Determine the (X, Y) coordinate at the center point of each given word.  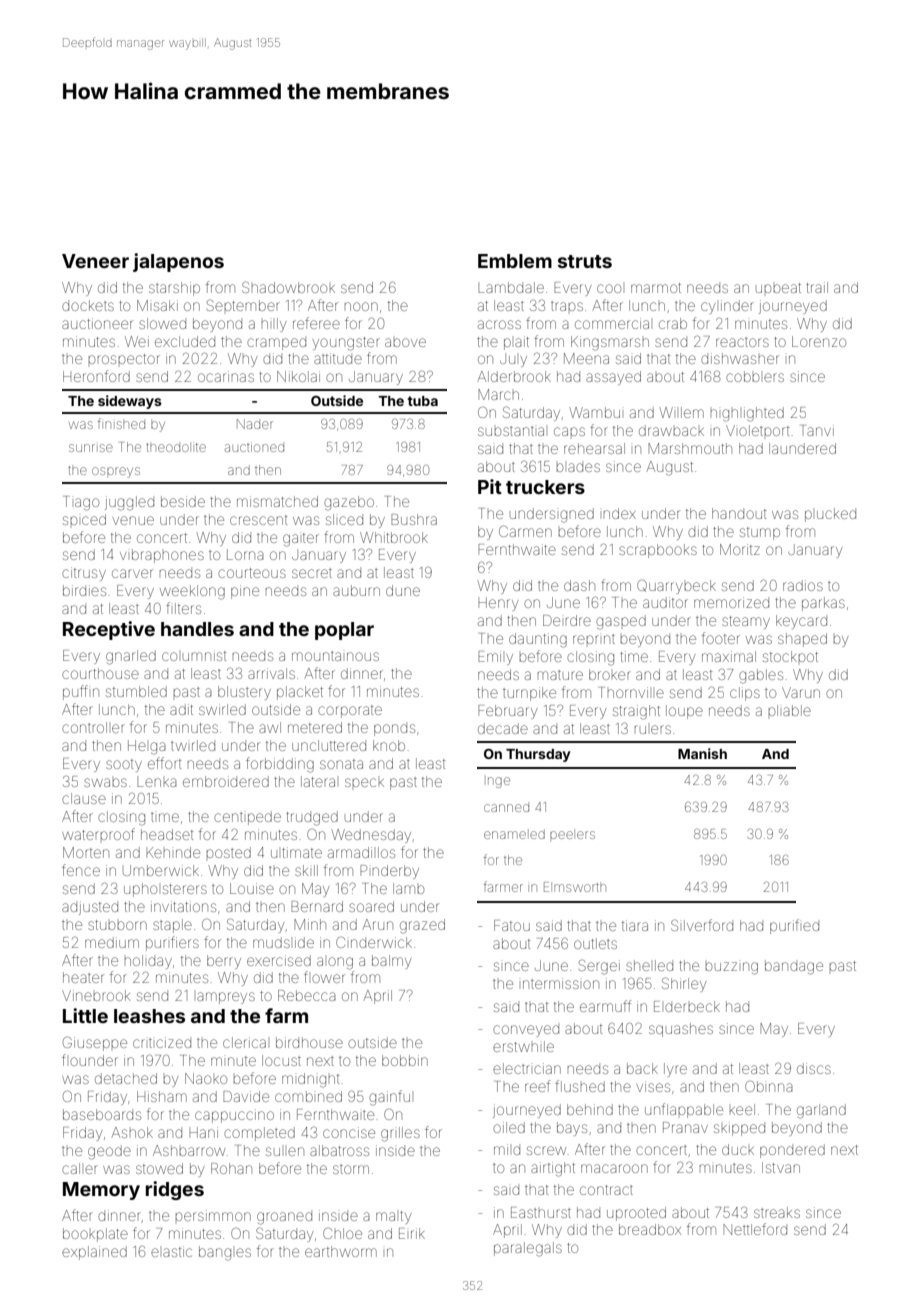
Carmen (525, 531)
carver (132, 573)
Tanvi (817, 430)
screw (546, 1150)
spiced (84, 519)
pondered (792, 1151)
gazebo (349, 503)
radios (803, 585)
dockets (88, 305)
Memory (101, 1191)
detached (126, 1078)
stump (760, 533)
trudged (312, 818)
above (405, 342)
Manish (702, 753)
